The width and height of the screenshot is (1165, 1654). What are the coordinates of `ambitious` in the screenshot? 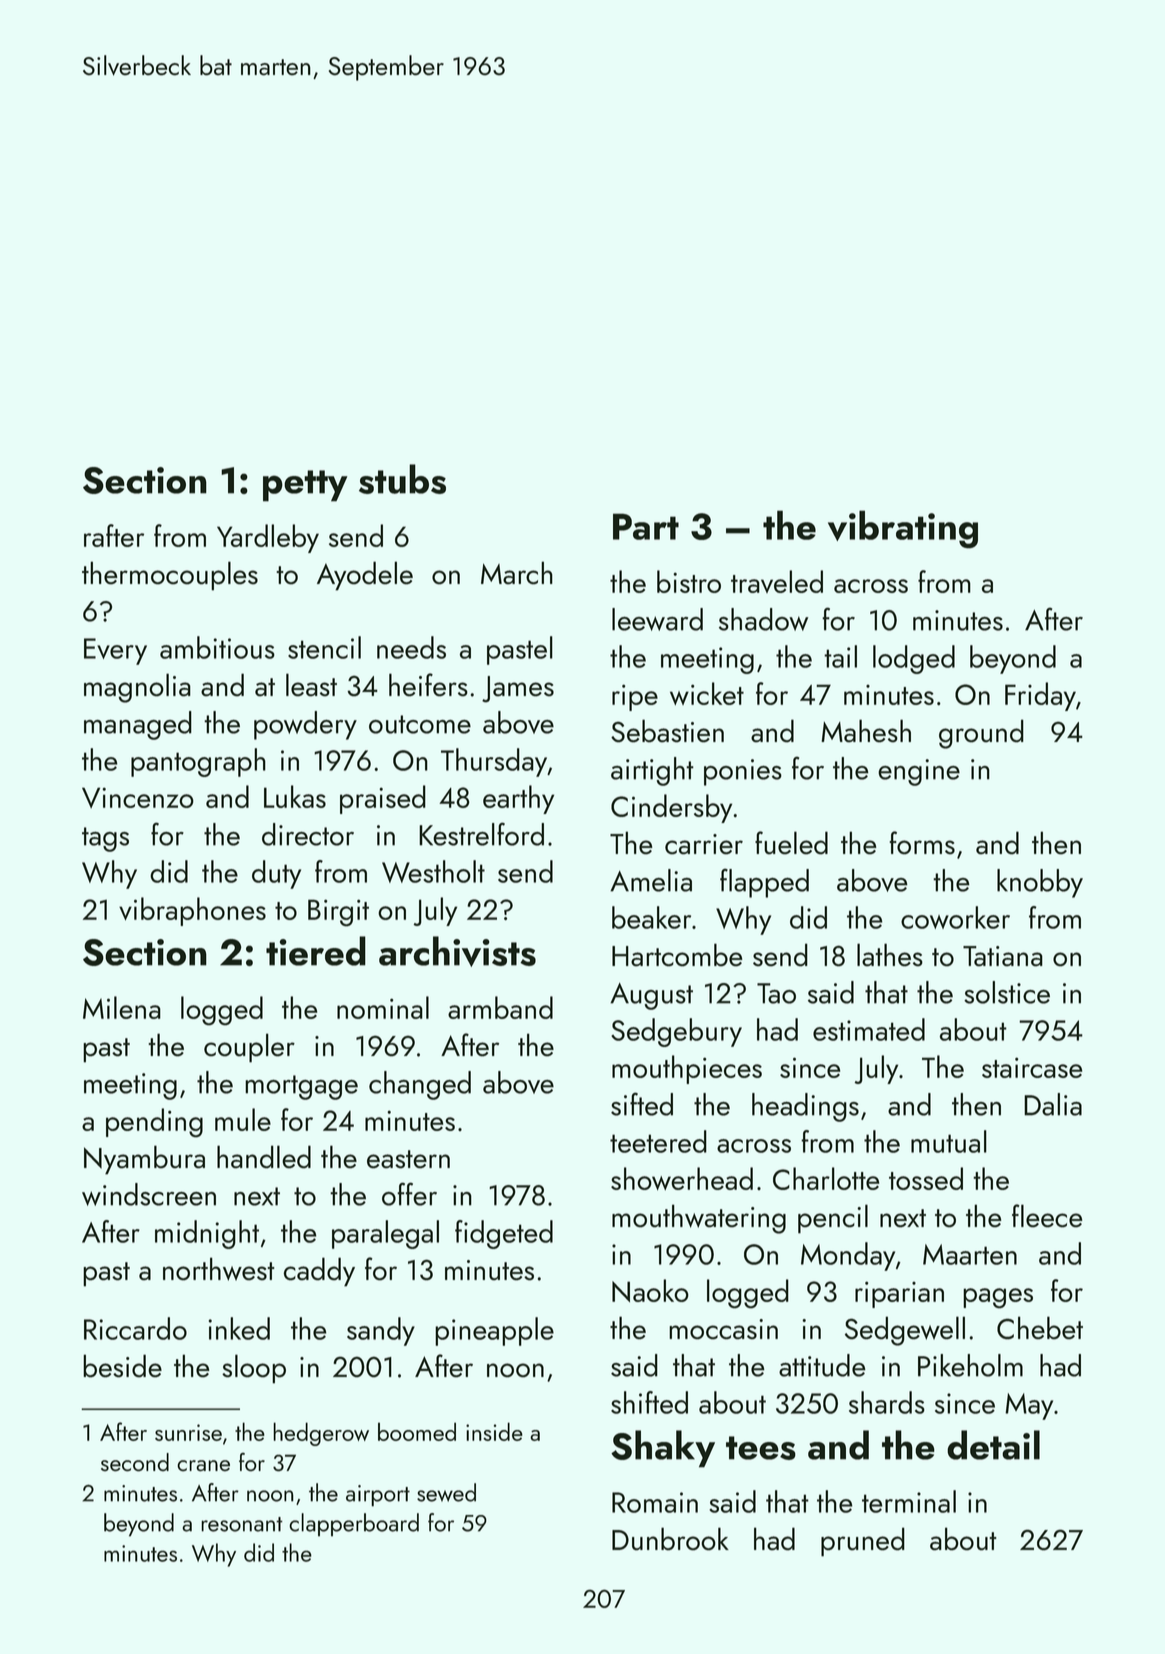 It's located at (217, 647).
